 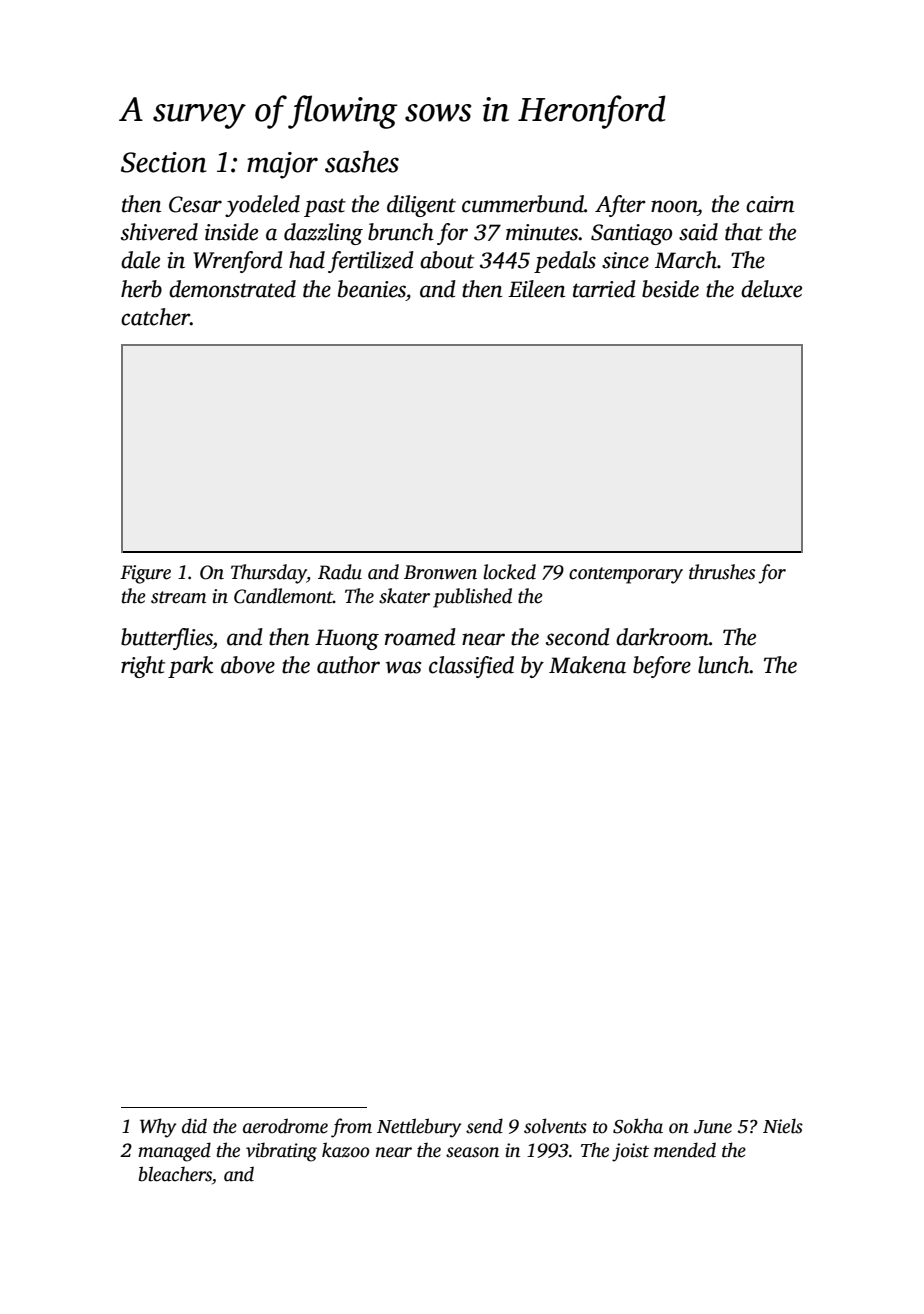 What do you see at coordinates (555, 1126) in the document?
I see `solvents` at bounding box center [555, 1126].
